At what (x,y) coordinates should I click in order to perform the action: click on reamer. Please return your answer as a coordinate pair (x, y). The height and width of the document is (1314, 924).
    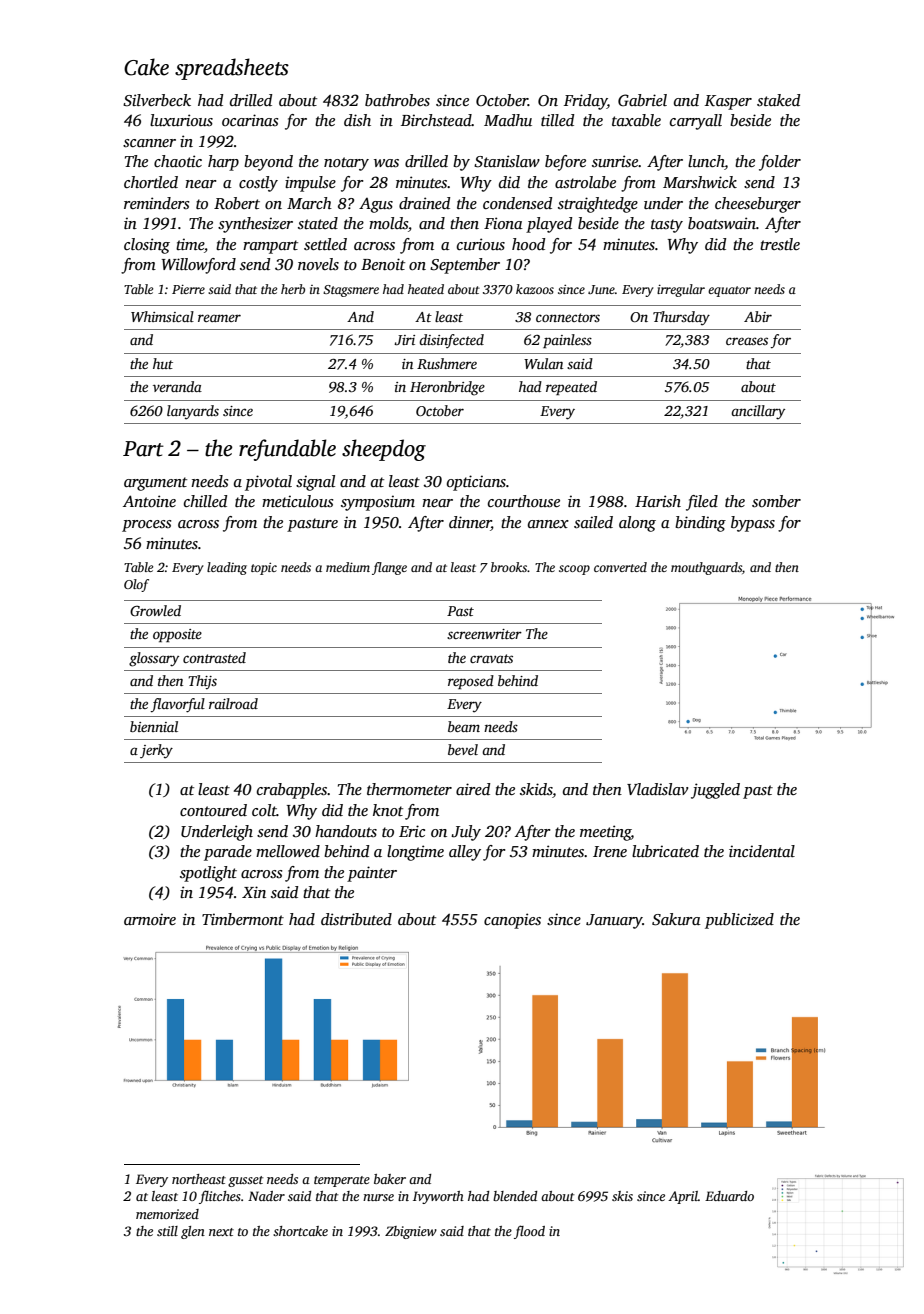
    Looking at the image, I should click on (219, 318).
